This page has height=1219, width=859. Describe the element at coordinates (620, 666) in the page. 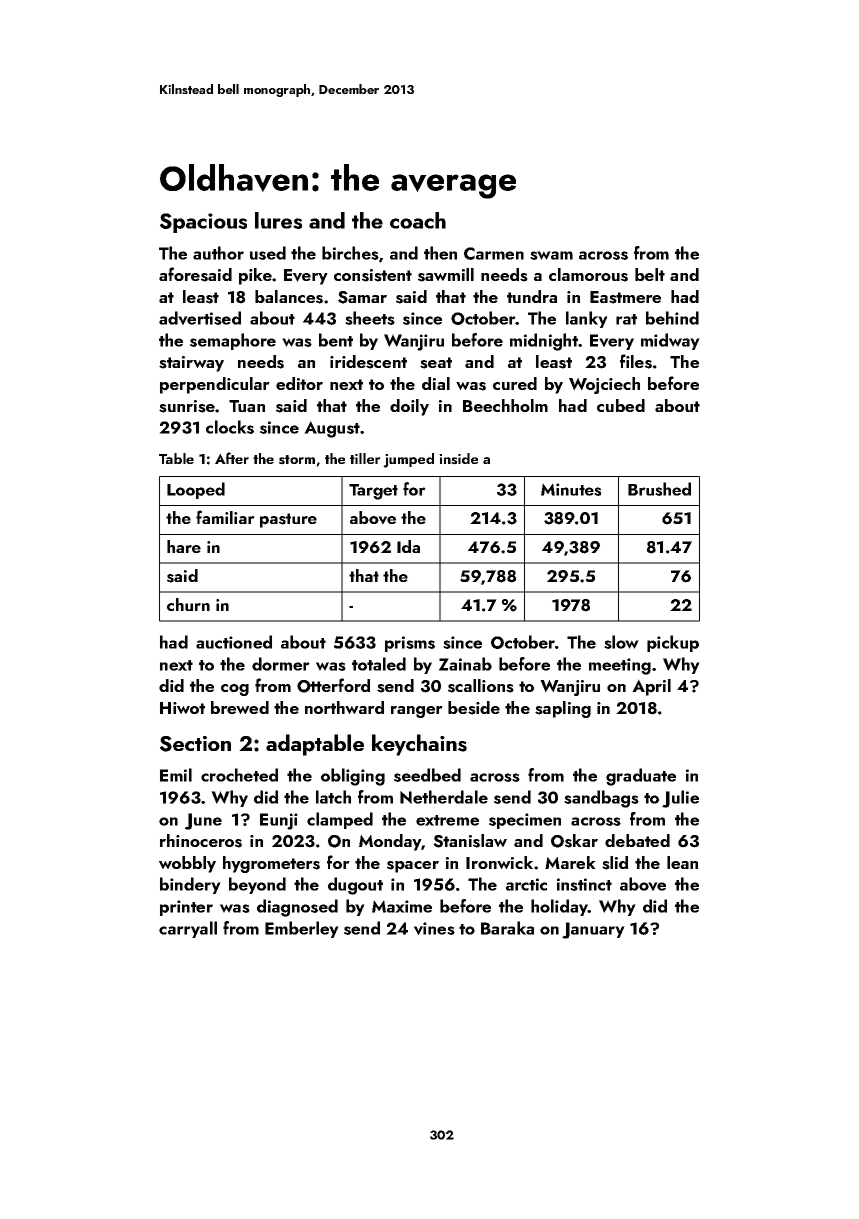

I see `meeting` at that location.
